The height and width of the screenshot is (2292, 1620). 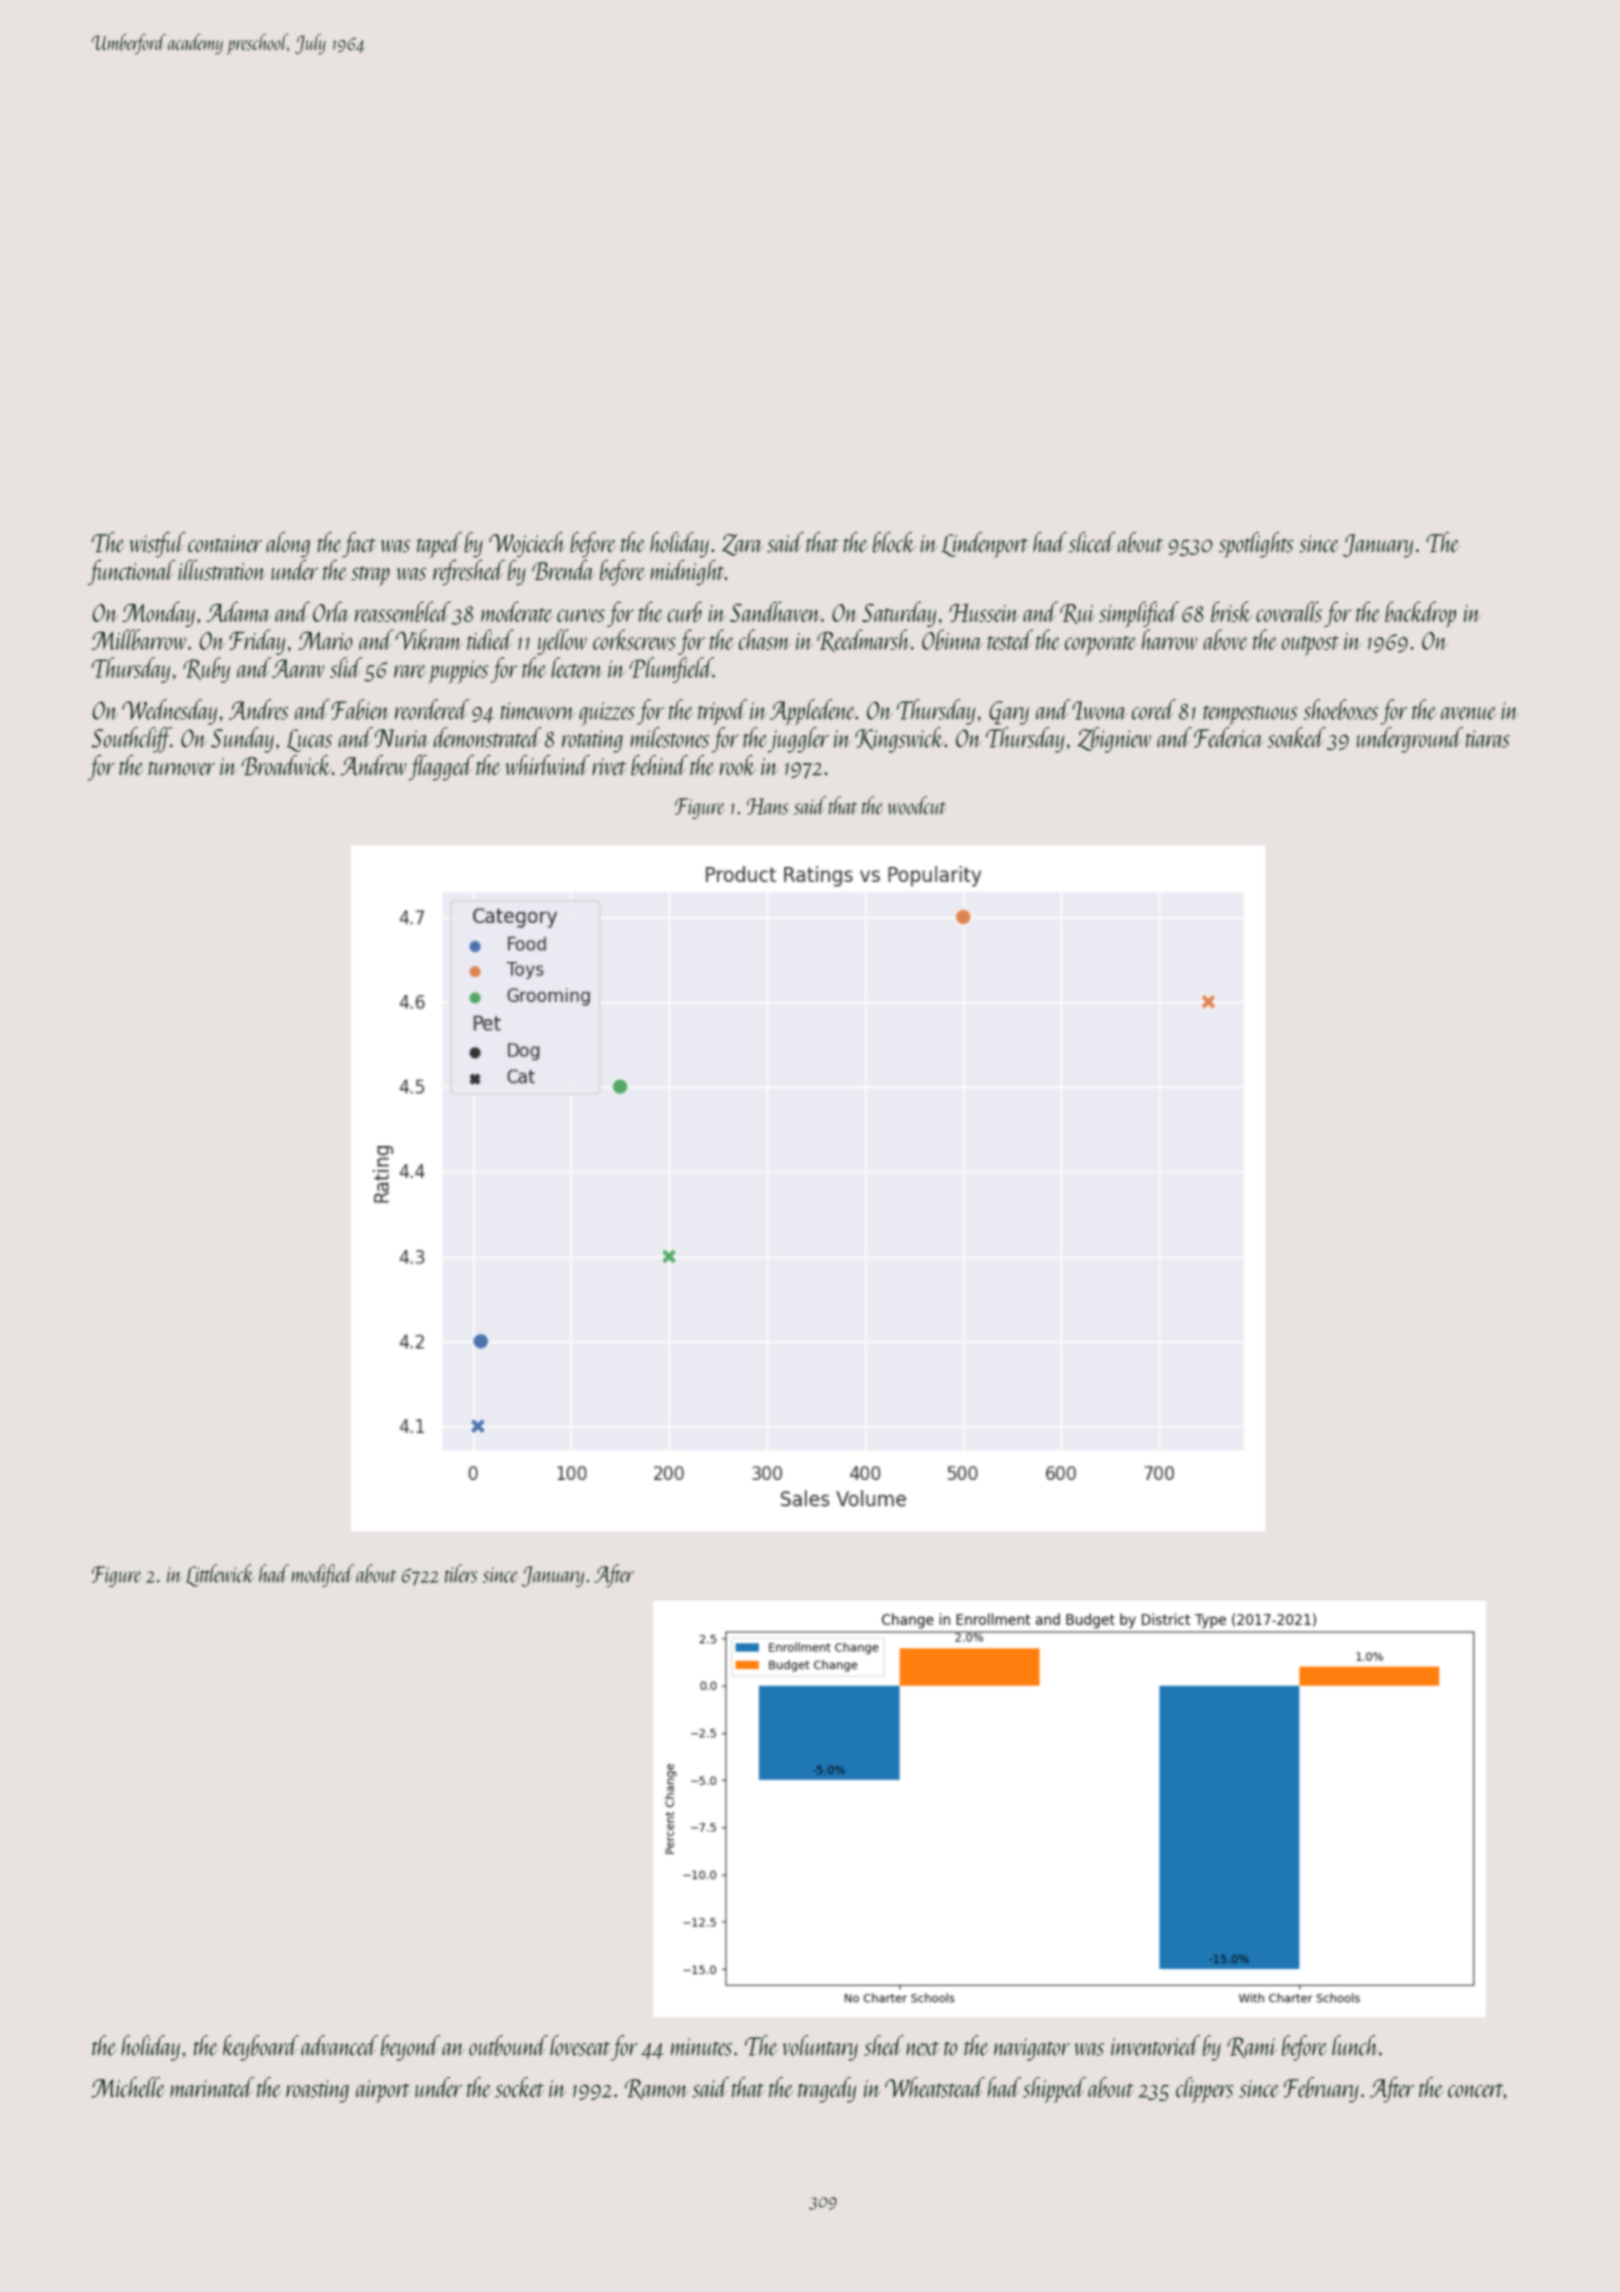 I want to click on behind, so click(x=659, y=765).
